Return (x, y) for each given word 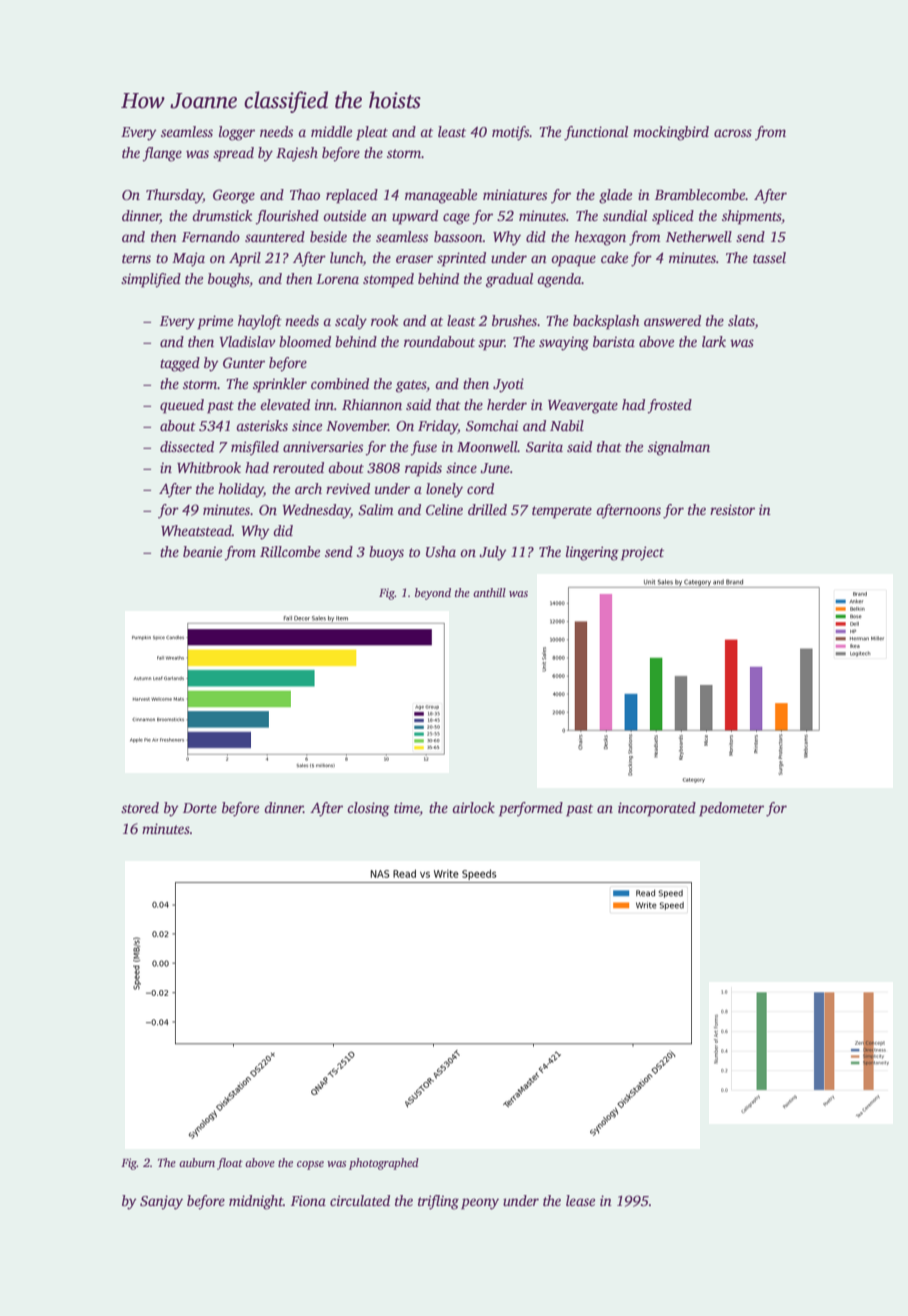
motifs (511, 133)
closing (368, 809)
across (733, 133)
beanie (202, 551)
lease (580, 1200)
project (642, 553)
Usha (441, 551)
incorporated (657, 809)
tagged (180, 364)
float (230, 1164)
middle (331, 131)
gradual (509, 280)
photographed (384, 1164)
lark (714, 341)
